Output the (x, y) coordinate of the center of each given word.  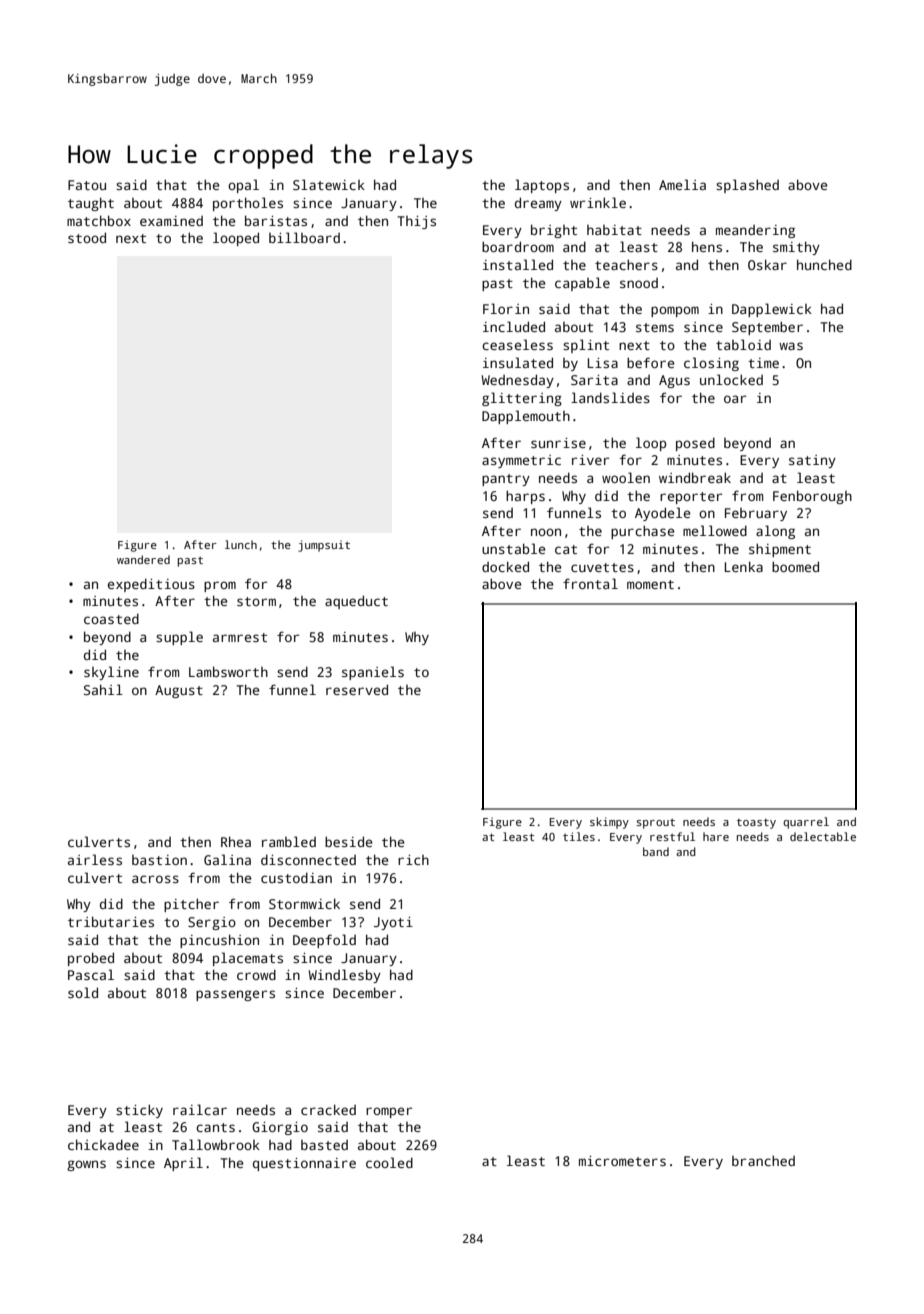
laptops (542, 186)
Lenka (744, 566)
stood (87, 237)
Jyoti (393, 923)
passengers (235, 995)
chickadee (103, 1144)
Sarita (594, 380)
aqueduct (356, 602)
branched (763, 1160)
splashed (747, 186)
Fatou (87, 185)
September (767, 328)
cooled (389, 1162)
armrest (240, 637)
